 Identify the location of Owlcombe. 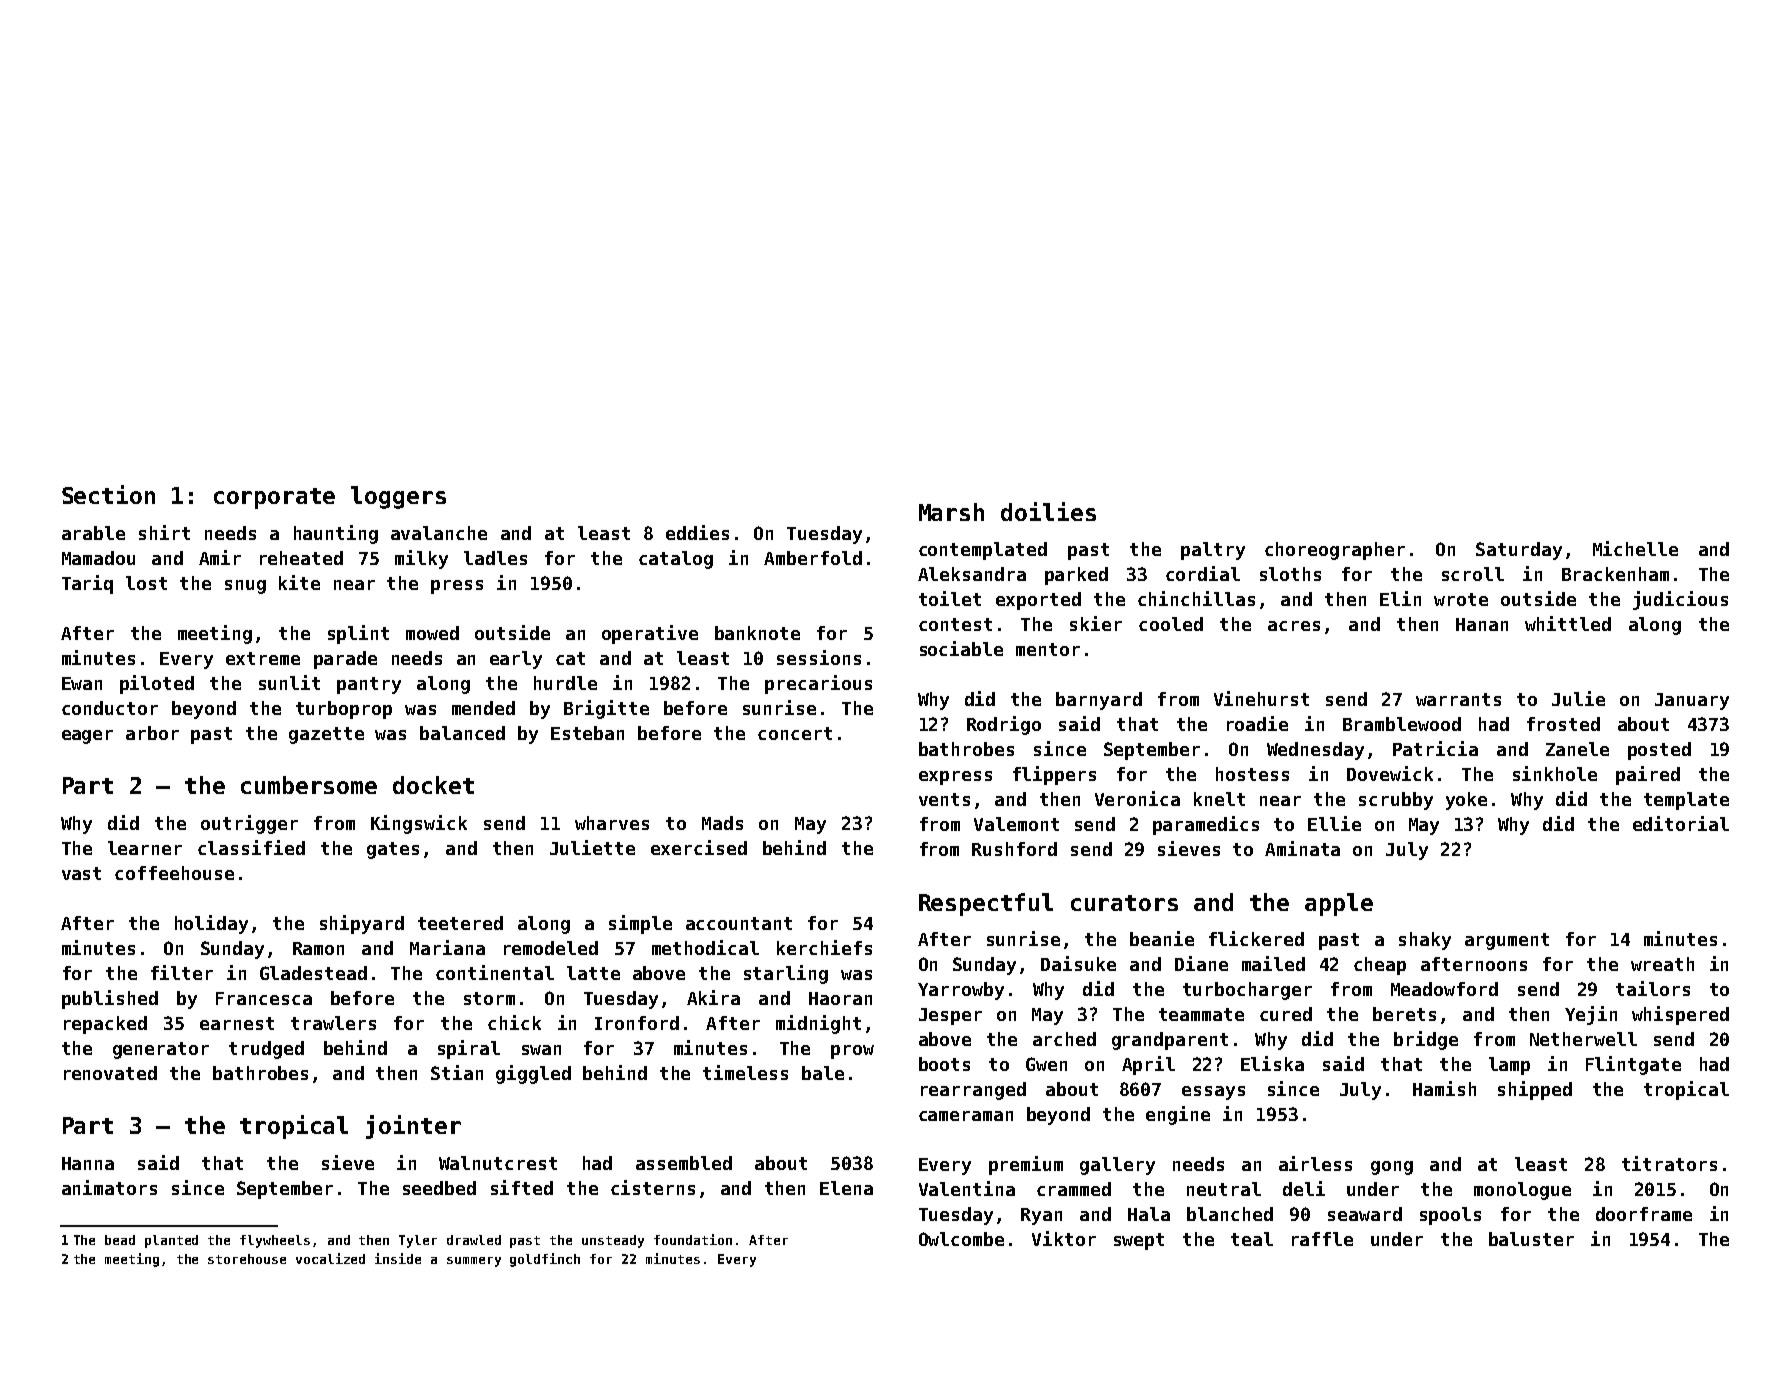
(961, 1239).
